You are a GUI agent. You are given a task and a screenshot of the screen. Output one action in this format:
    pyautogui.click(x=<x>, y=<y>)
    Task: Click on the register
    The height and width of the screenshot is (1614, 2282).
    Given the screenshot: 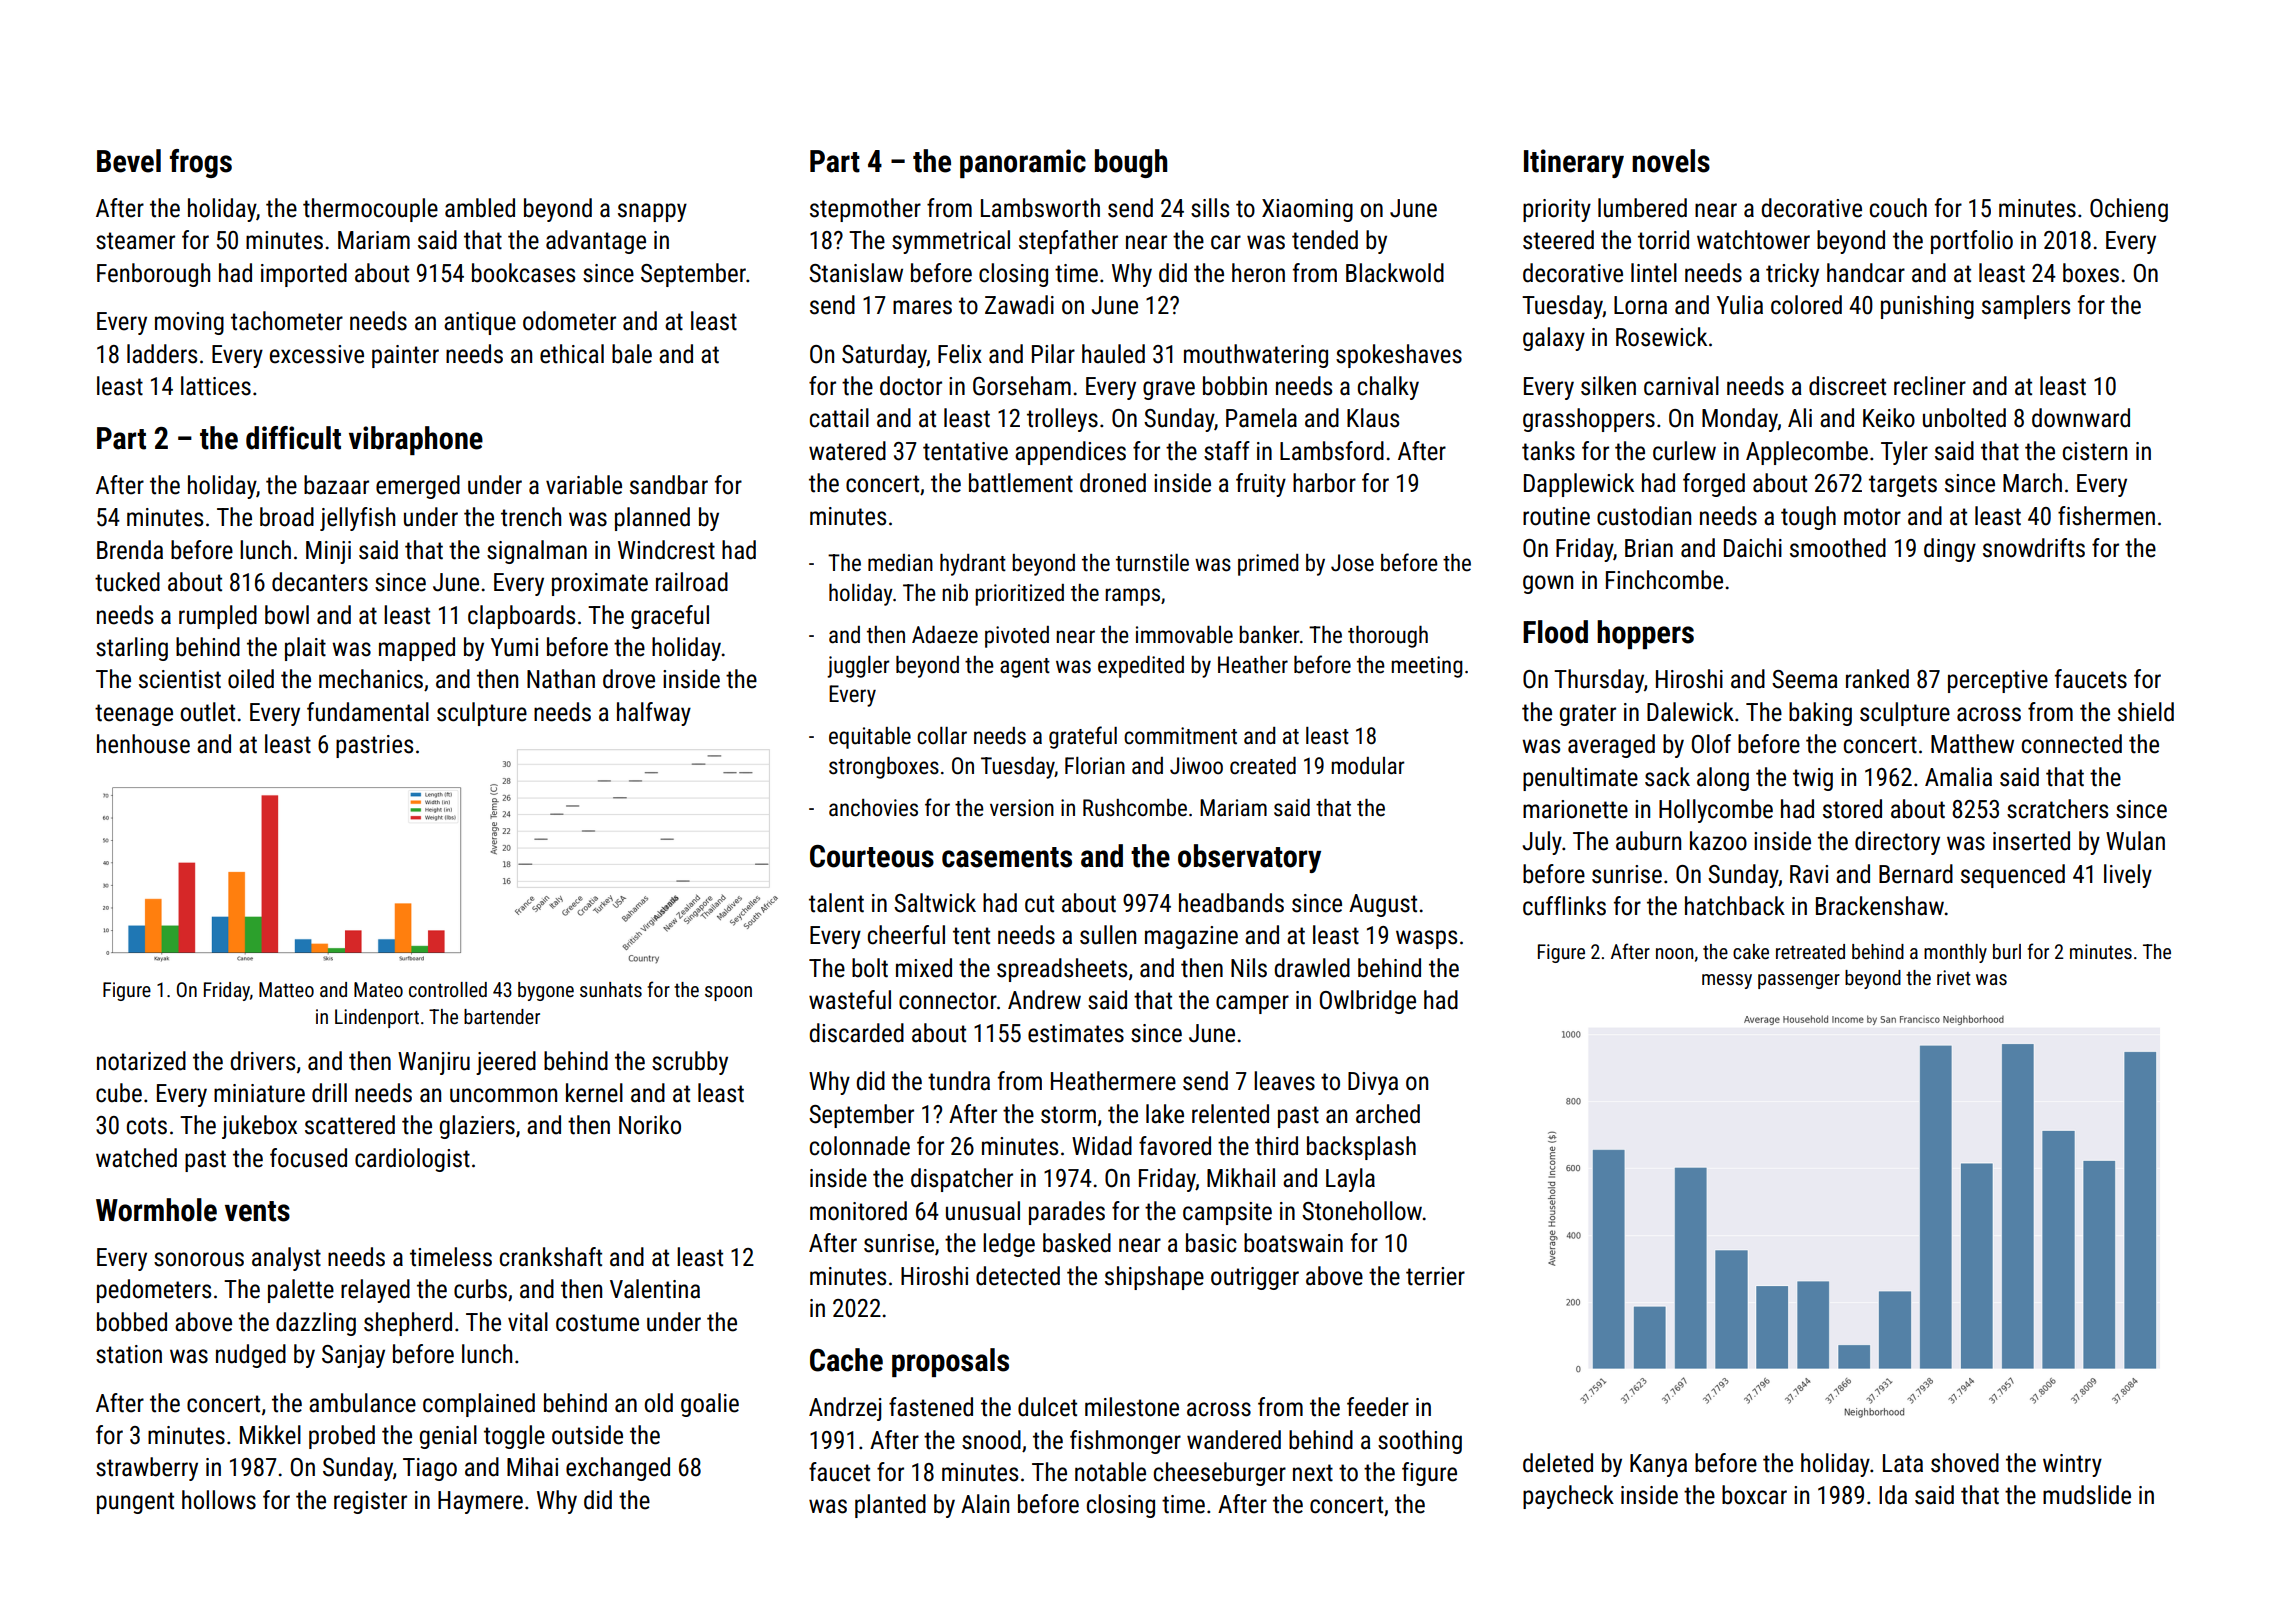 What is the action you would take?
    pyautogui.click(x=370, y=1502)
